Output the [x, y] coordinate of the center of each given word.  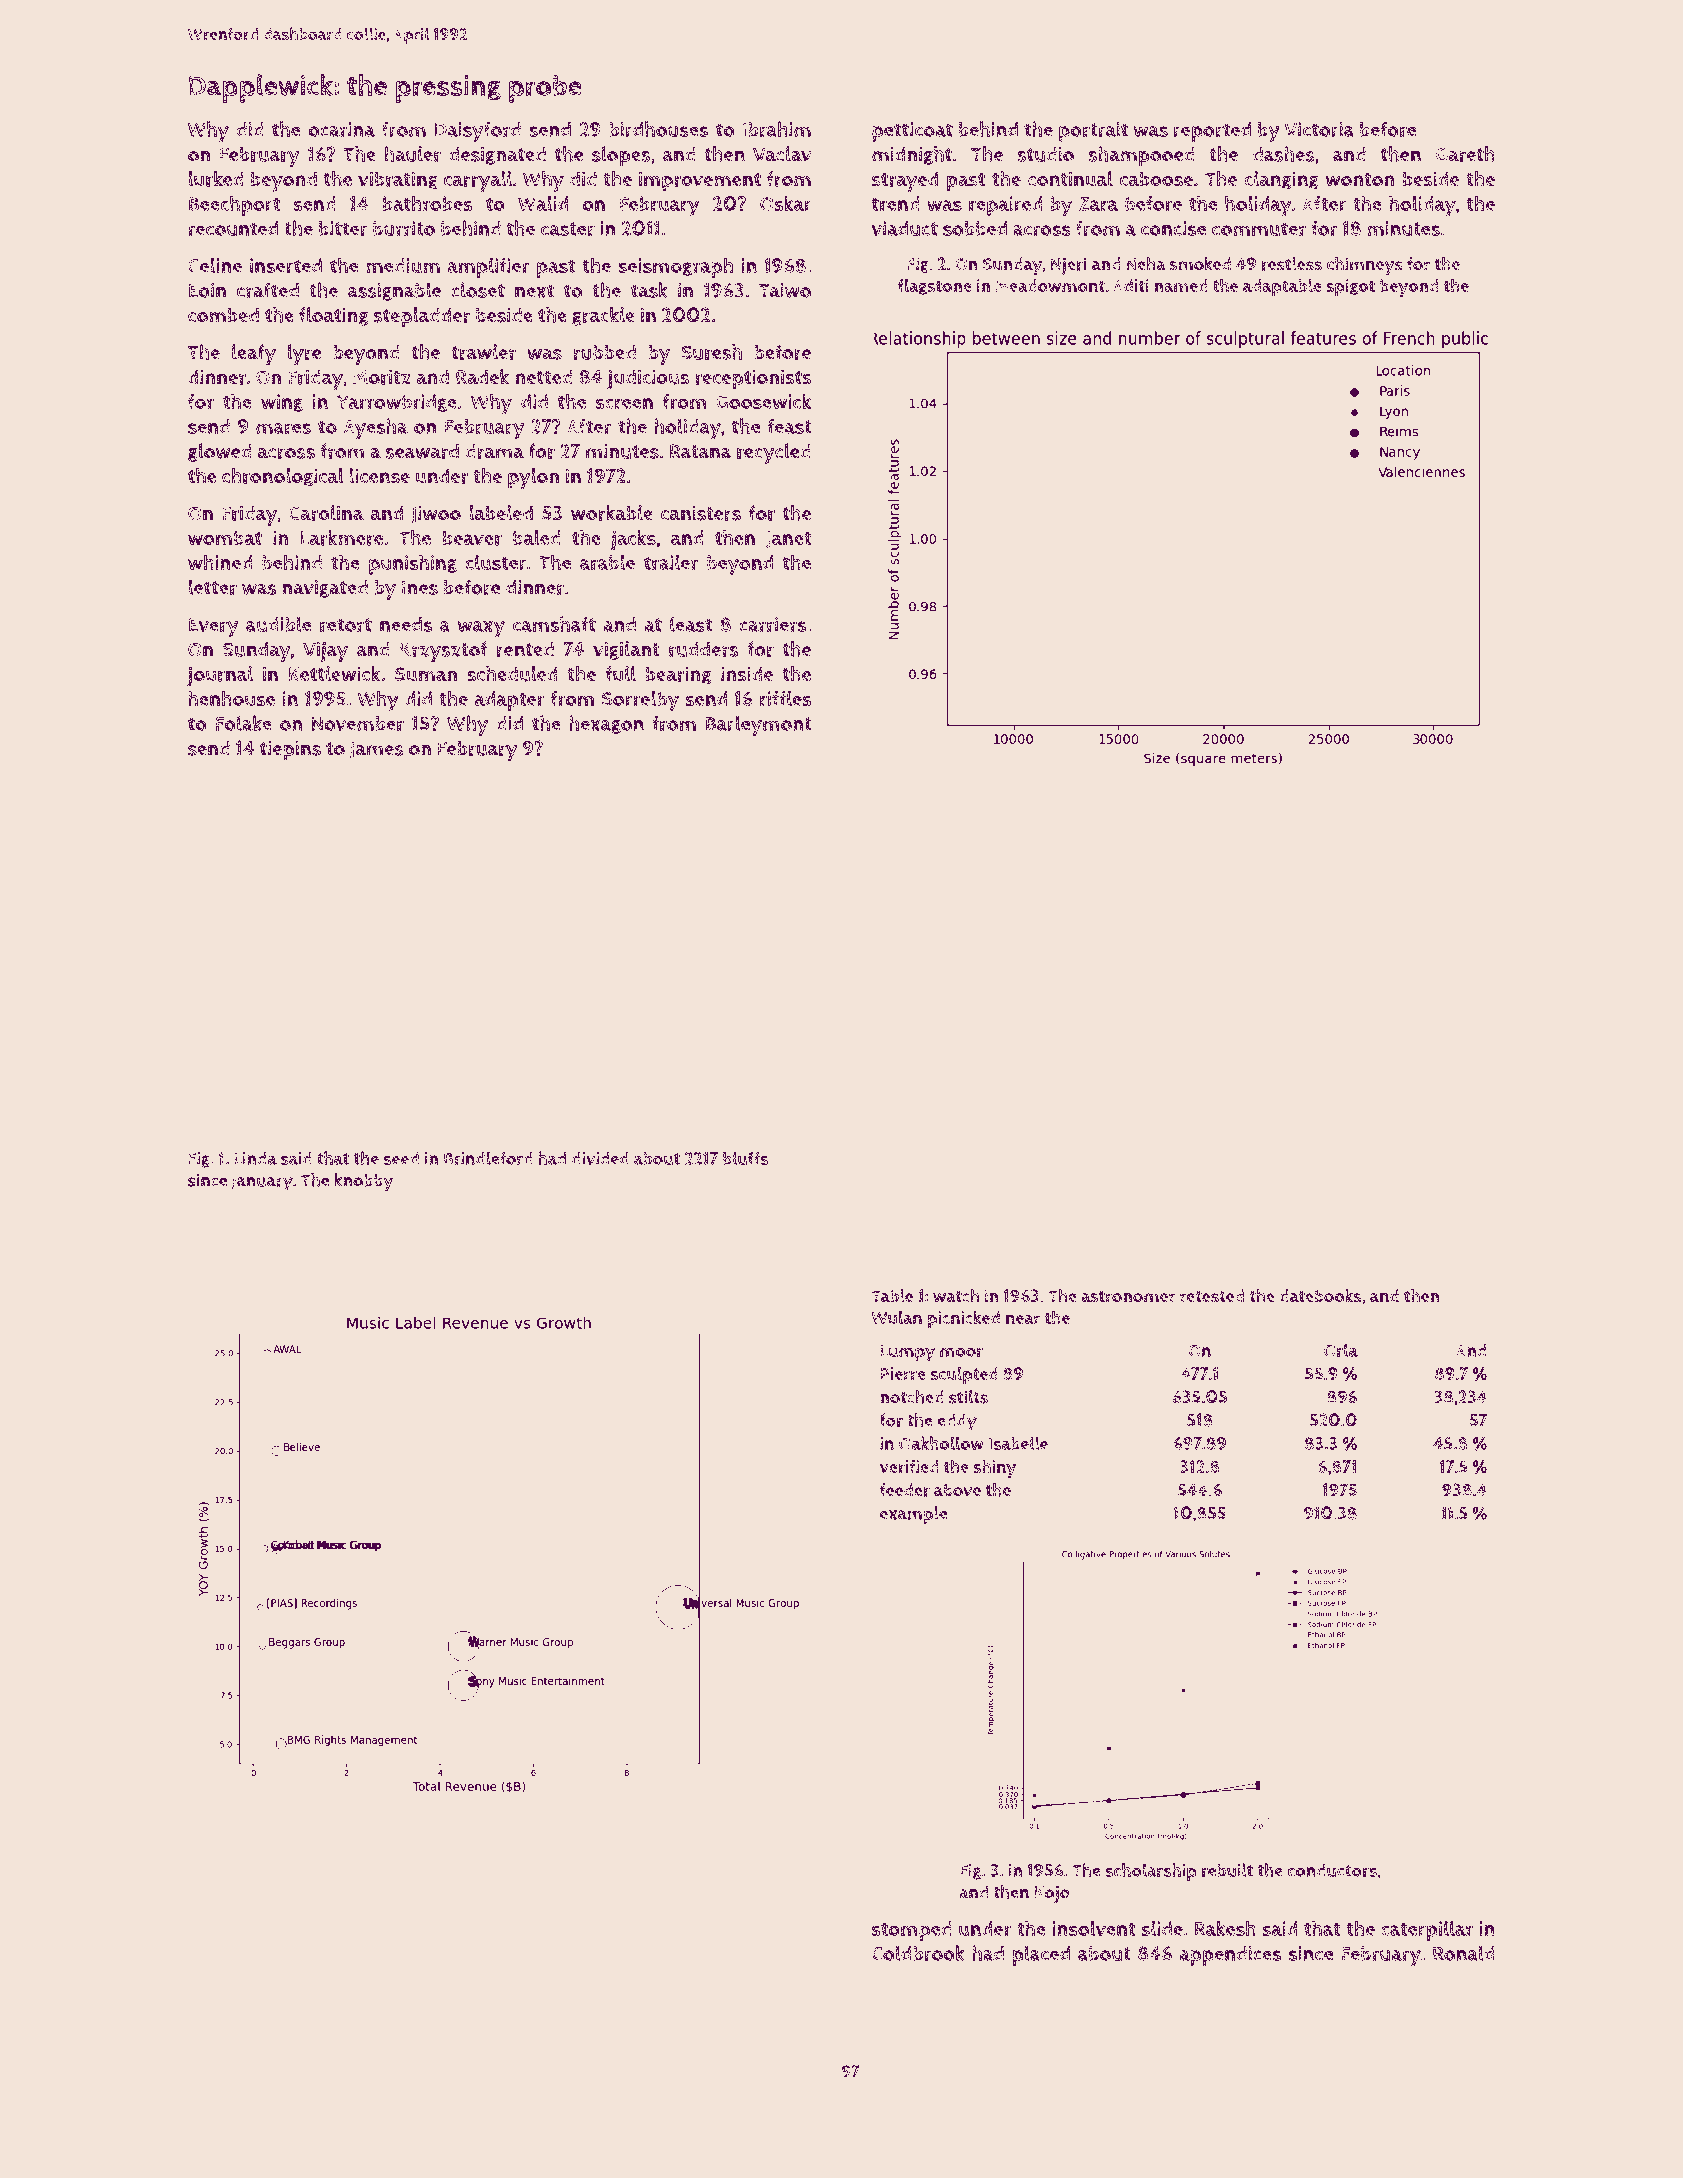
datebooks [1320, 1296]
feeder [905, 1490]
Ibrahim [777, 129]
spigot [1350, 288]
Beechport [234, 205]
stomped [912, 1931]
